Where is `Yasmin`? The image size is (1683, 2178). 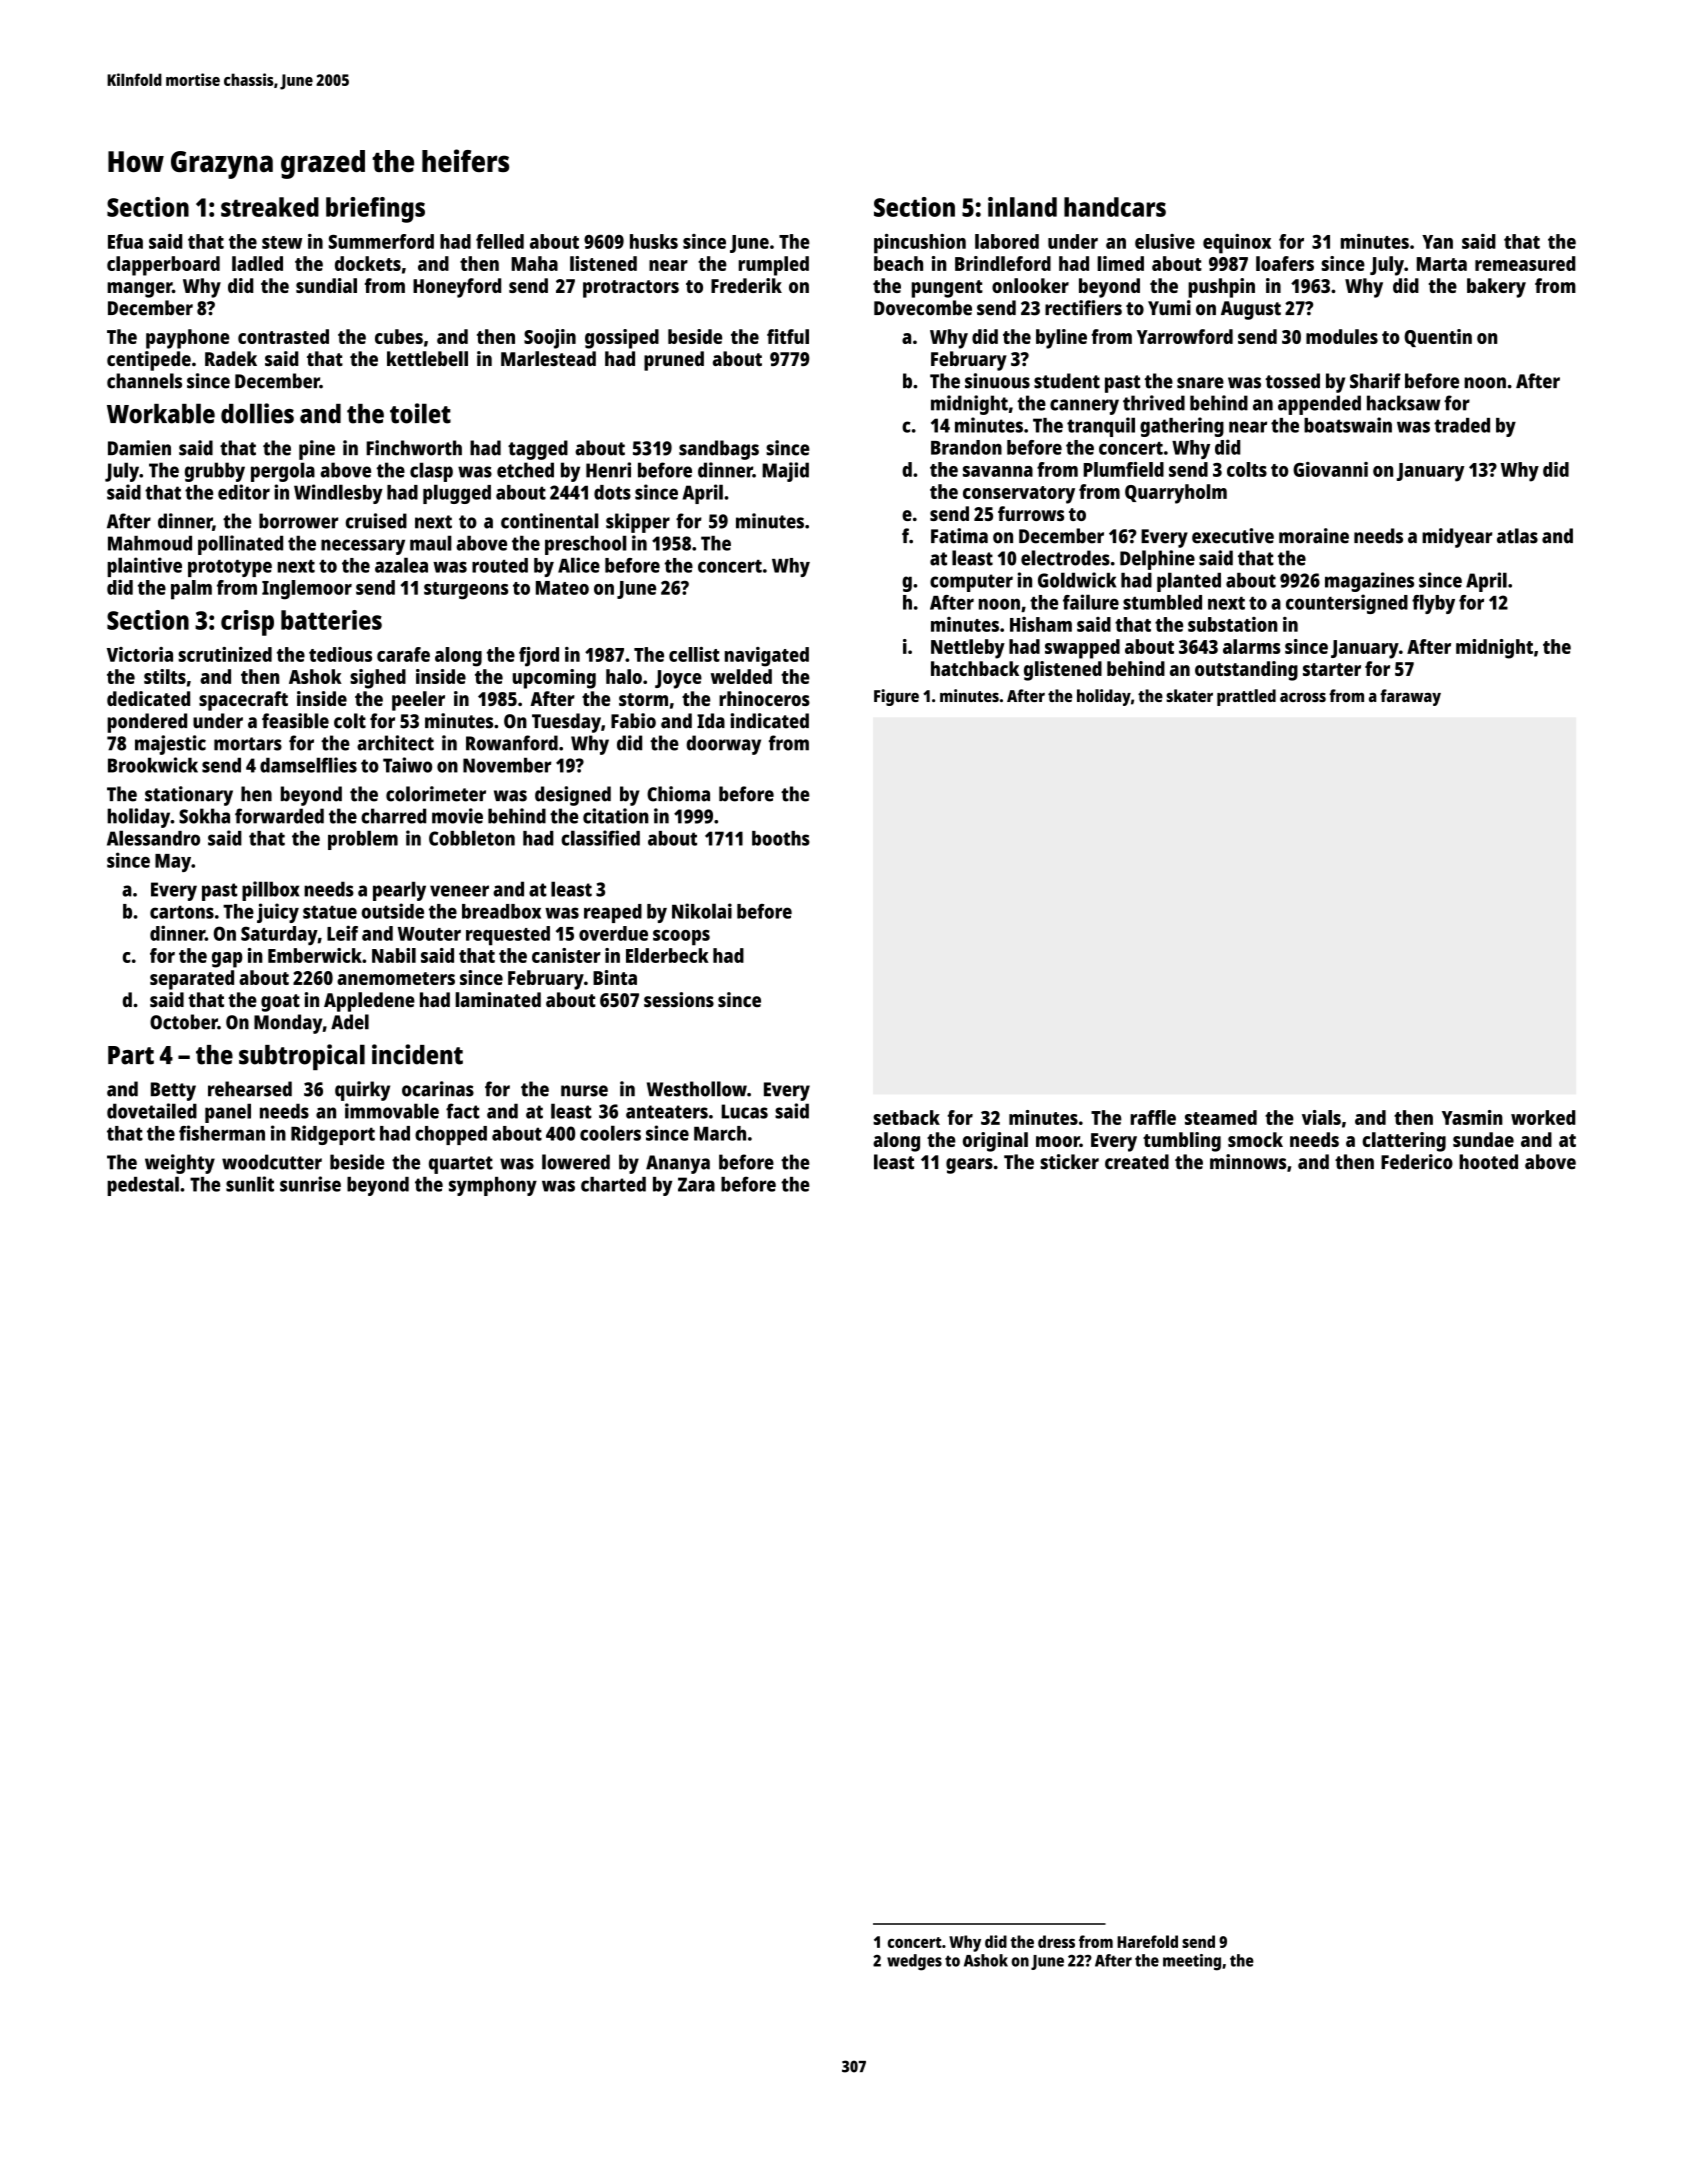
Yasmin is located at coordinates (1472, 1117).
